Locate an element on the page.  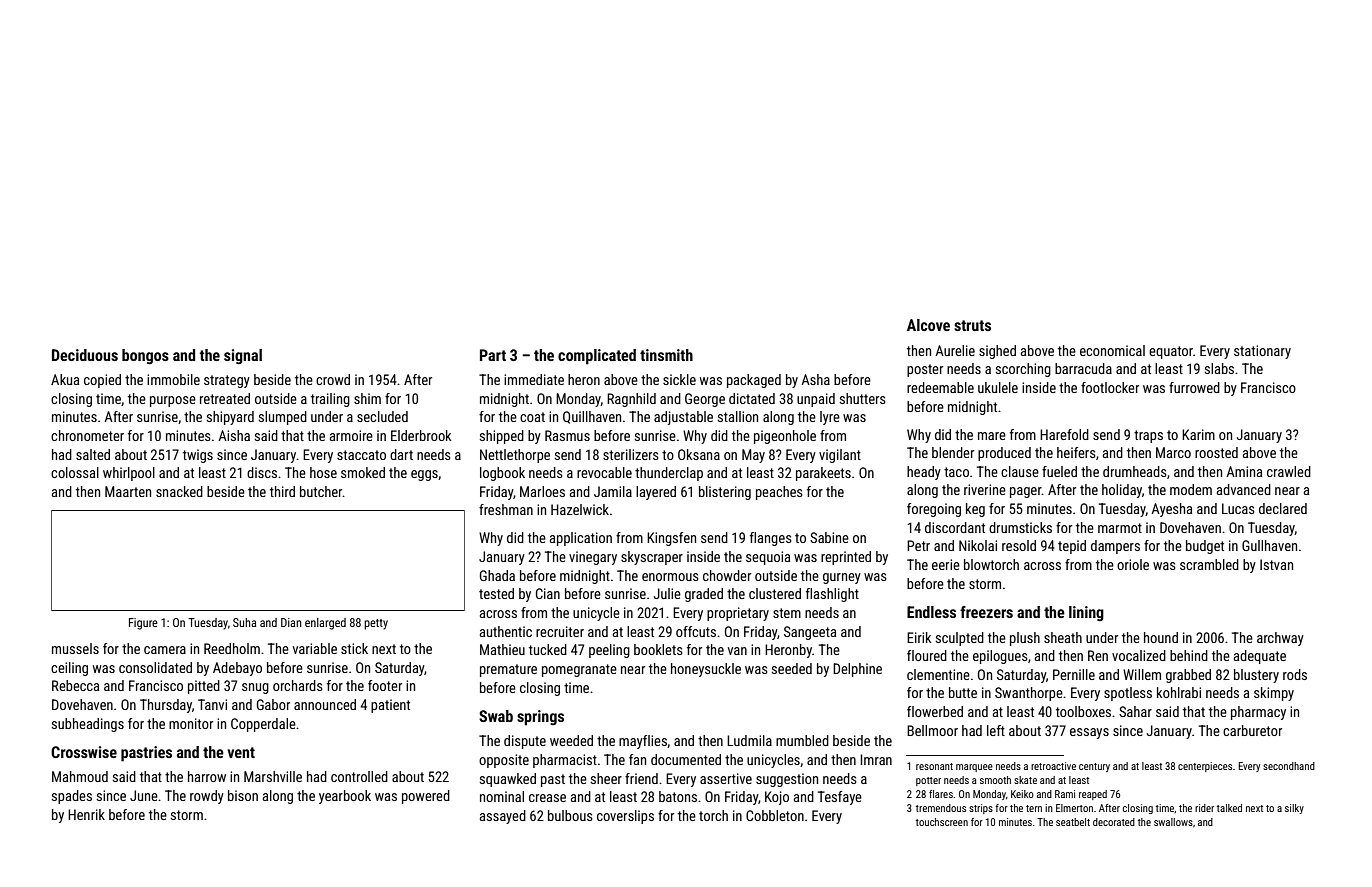
shipped is located at coordinates (502, 437).
